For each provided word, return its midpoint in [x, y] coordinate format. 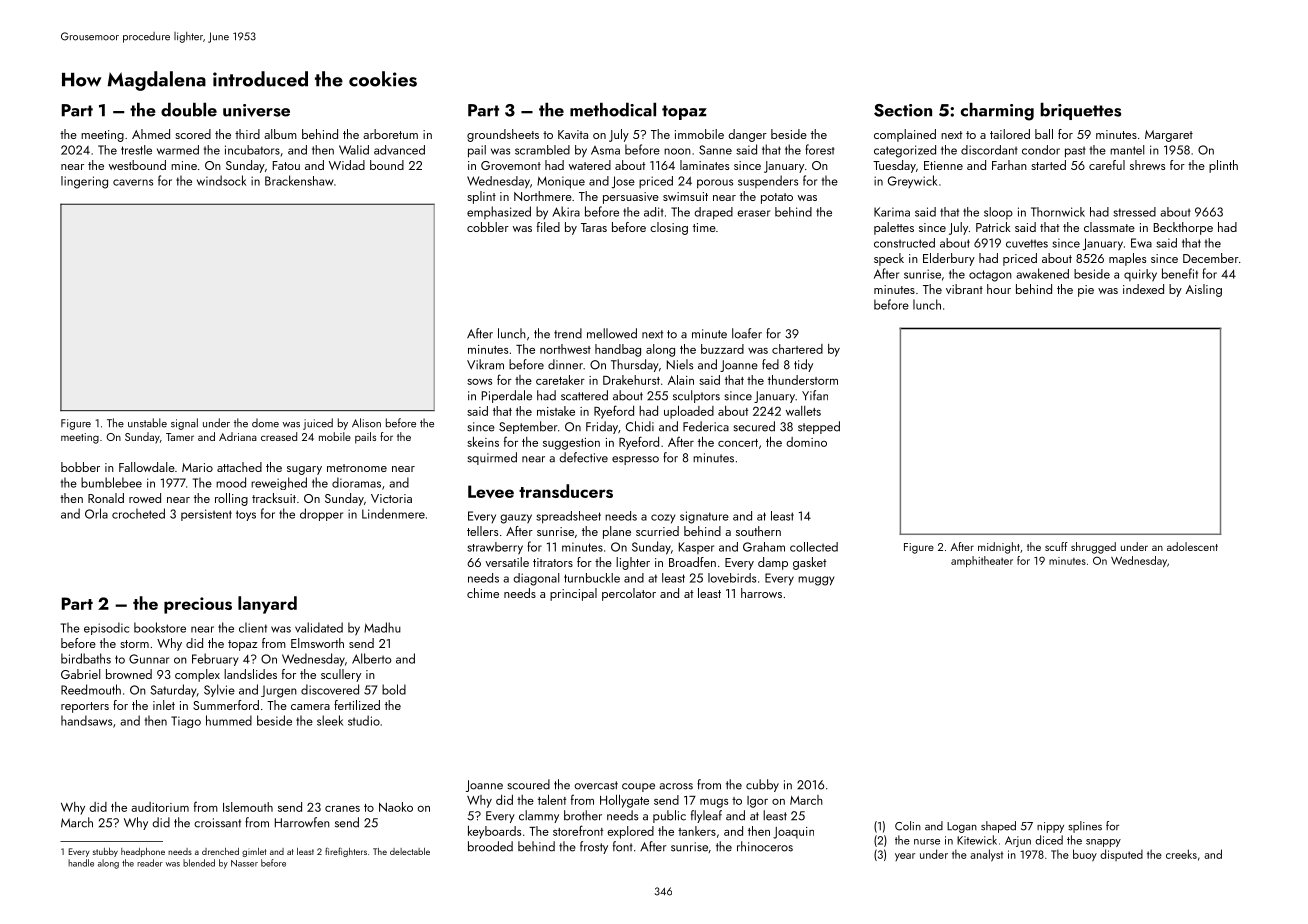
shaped [998, 827]
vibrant [964, 289]
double [189, 110]
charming [997, 112]
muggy [816, 581]
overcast [596, 785]
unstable [147, 423]
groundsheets [503, 135]
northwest [565, 349]
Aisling [1204, 290]
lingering [84, 182]
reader [150, 863]
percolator [629, 594]
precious [198, 605]
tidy [803, 365]
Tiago [186, 722]
